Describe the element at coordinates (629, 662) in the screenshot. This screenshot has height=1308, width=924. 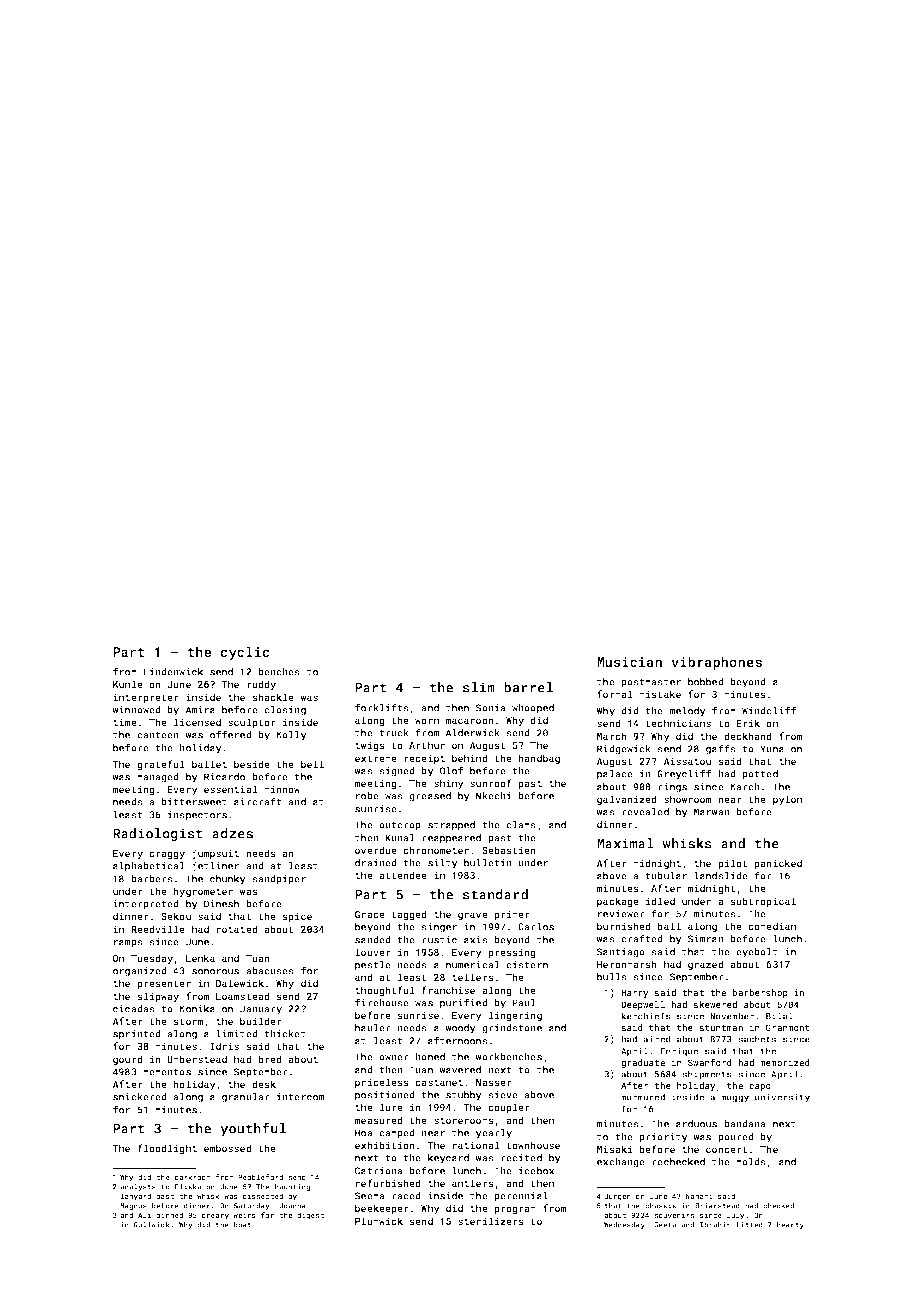
I see `Musician` at that location.
